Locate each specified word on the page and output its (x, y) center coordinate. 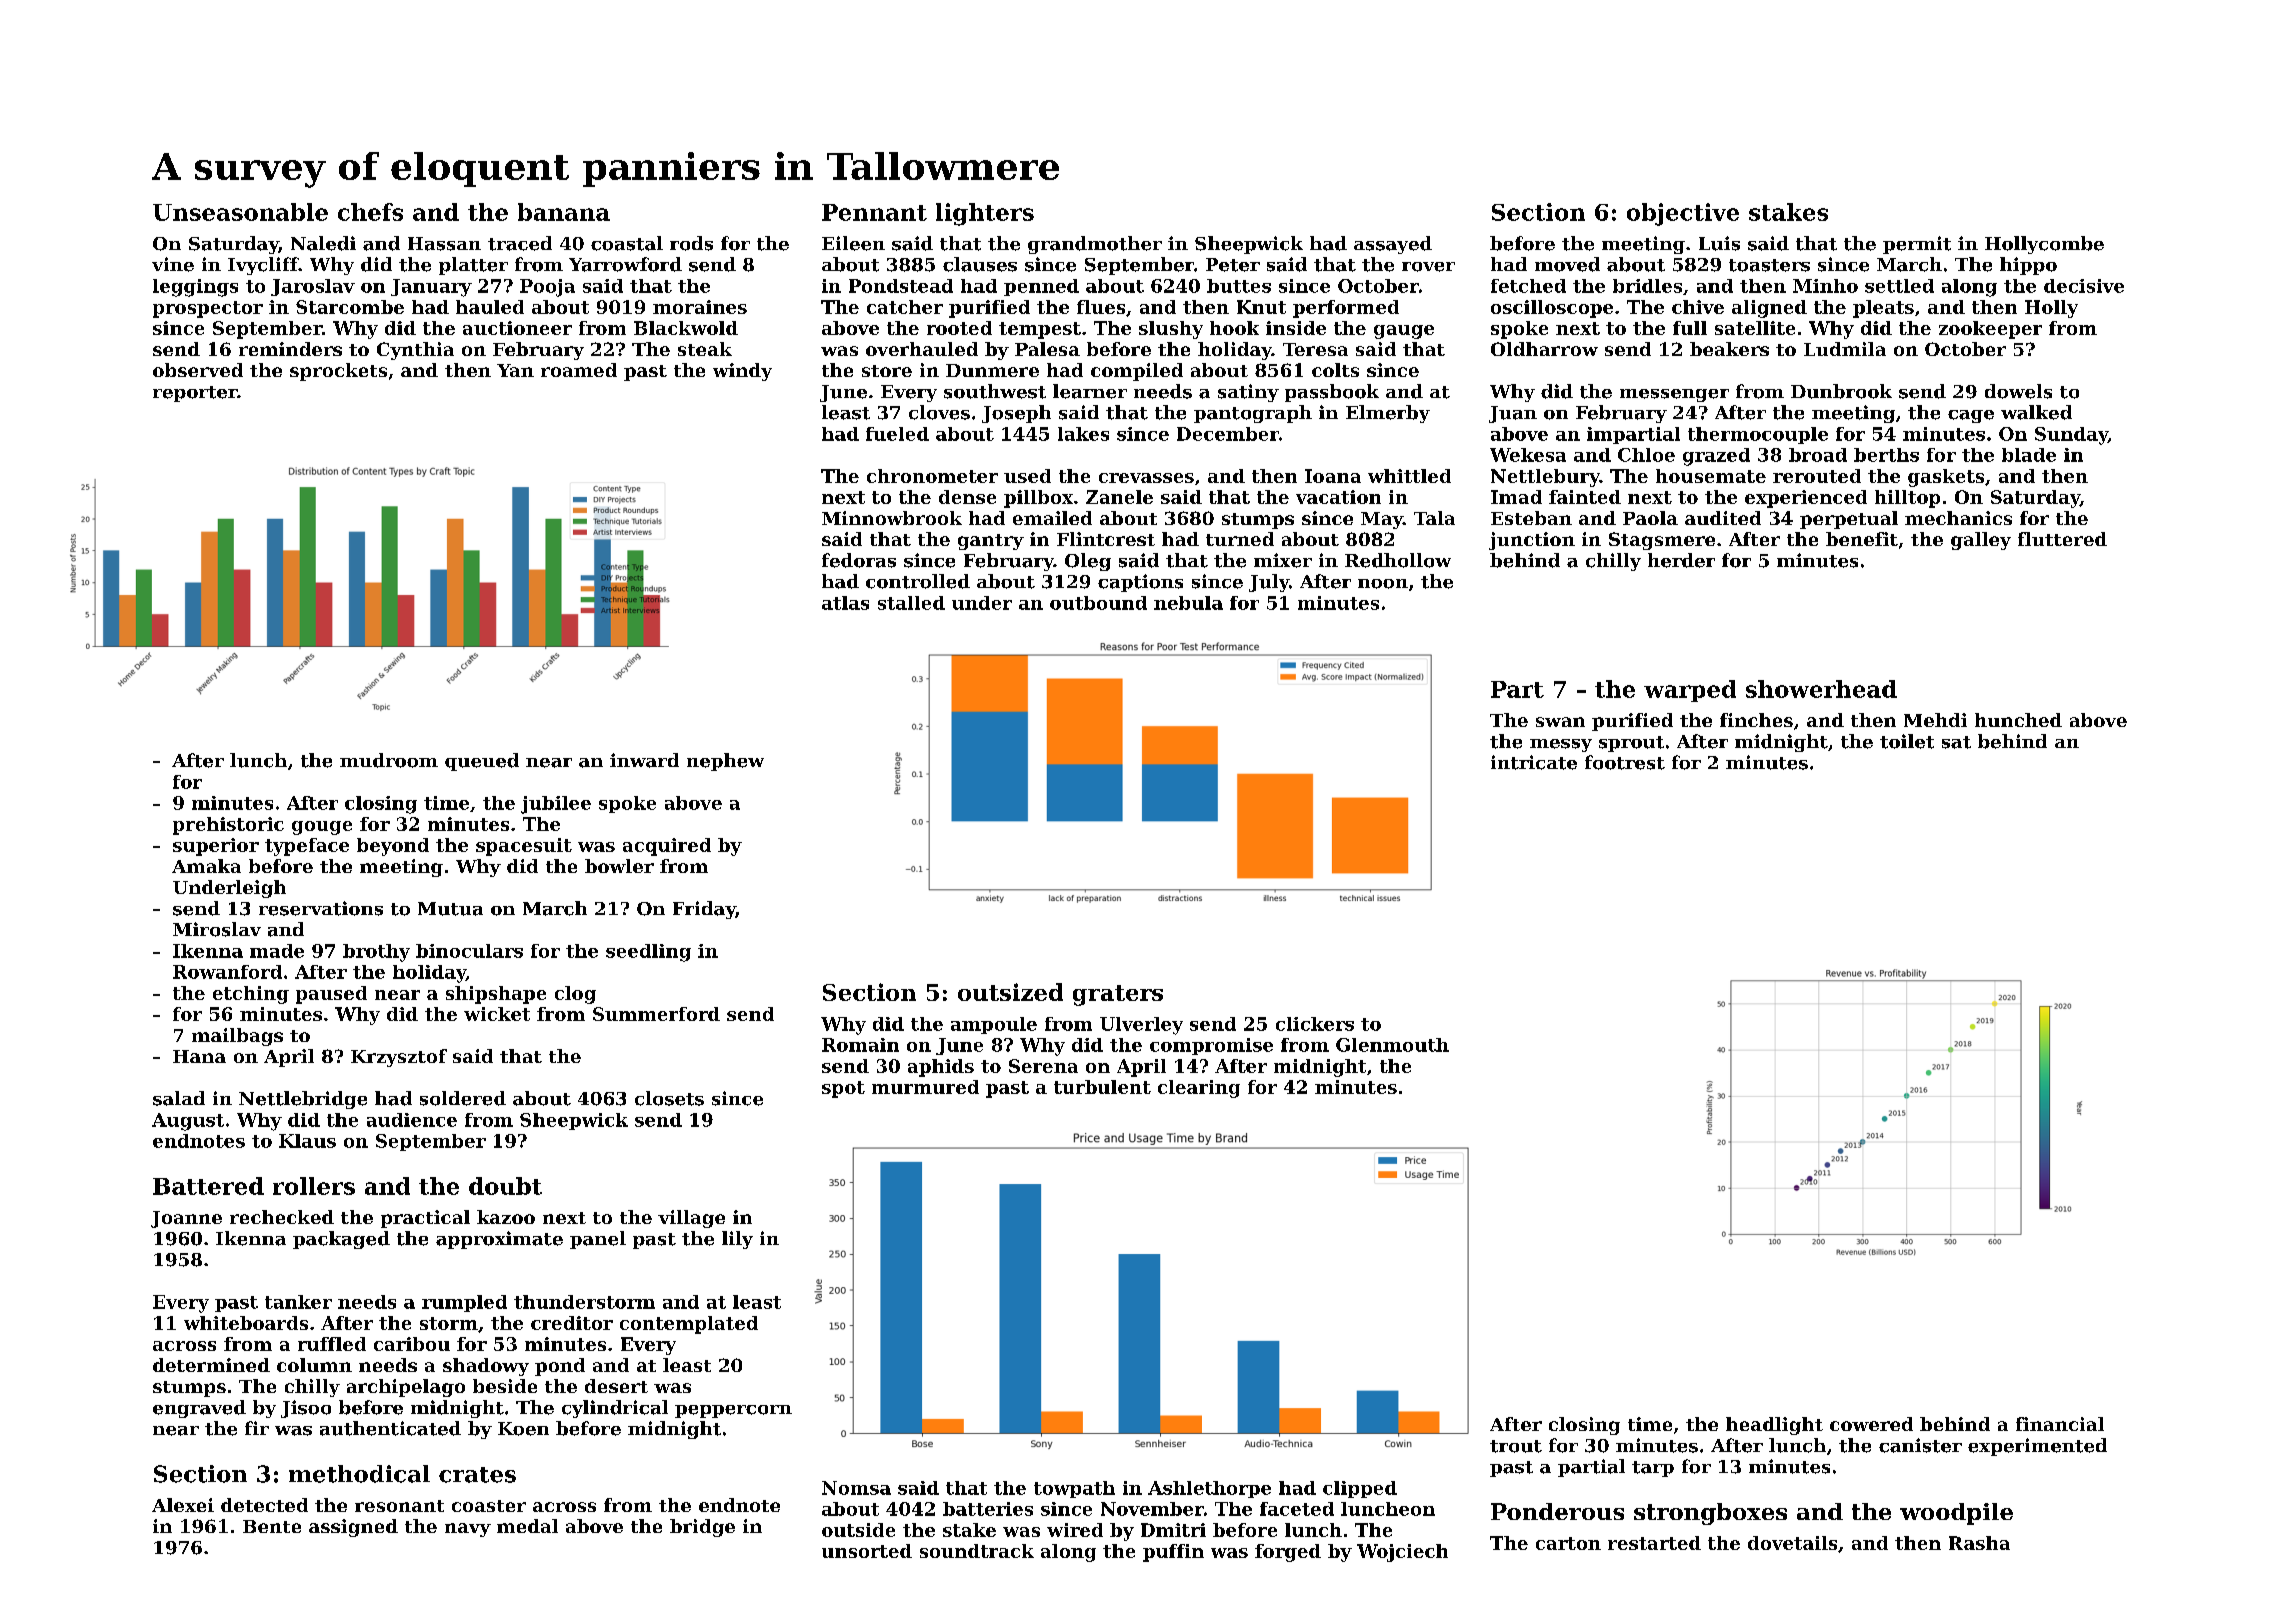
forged (1288, 1553)
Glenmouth (1392, 1045)
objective (1683, 214)
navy (468, 1530)
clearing (1199, 1089)
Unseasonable (240, 212)
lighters (985, 214)
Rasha (1979, 1543)
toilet (1907, 741)
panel (598, 1240)
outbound (1098, 603)
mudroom (389, 760)
